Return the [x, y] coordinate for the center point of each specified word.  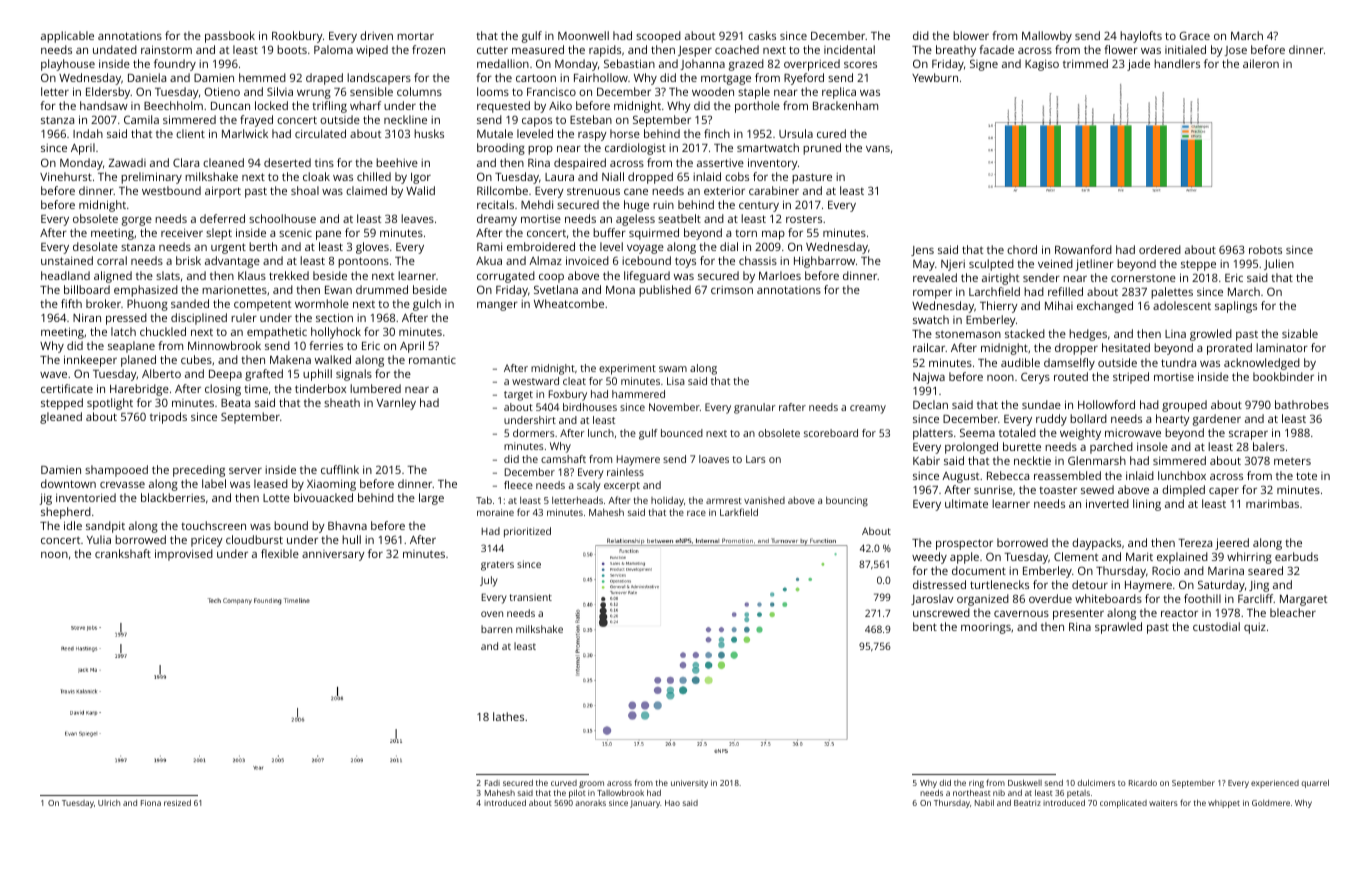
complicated [1123, 804]
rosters [804, 219]
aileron [1261, 63]
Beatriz [1027, 803]
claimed [366, 190]
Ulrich [109, 803]
